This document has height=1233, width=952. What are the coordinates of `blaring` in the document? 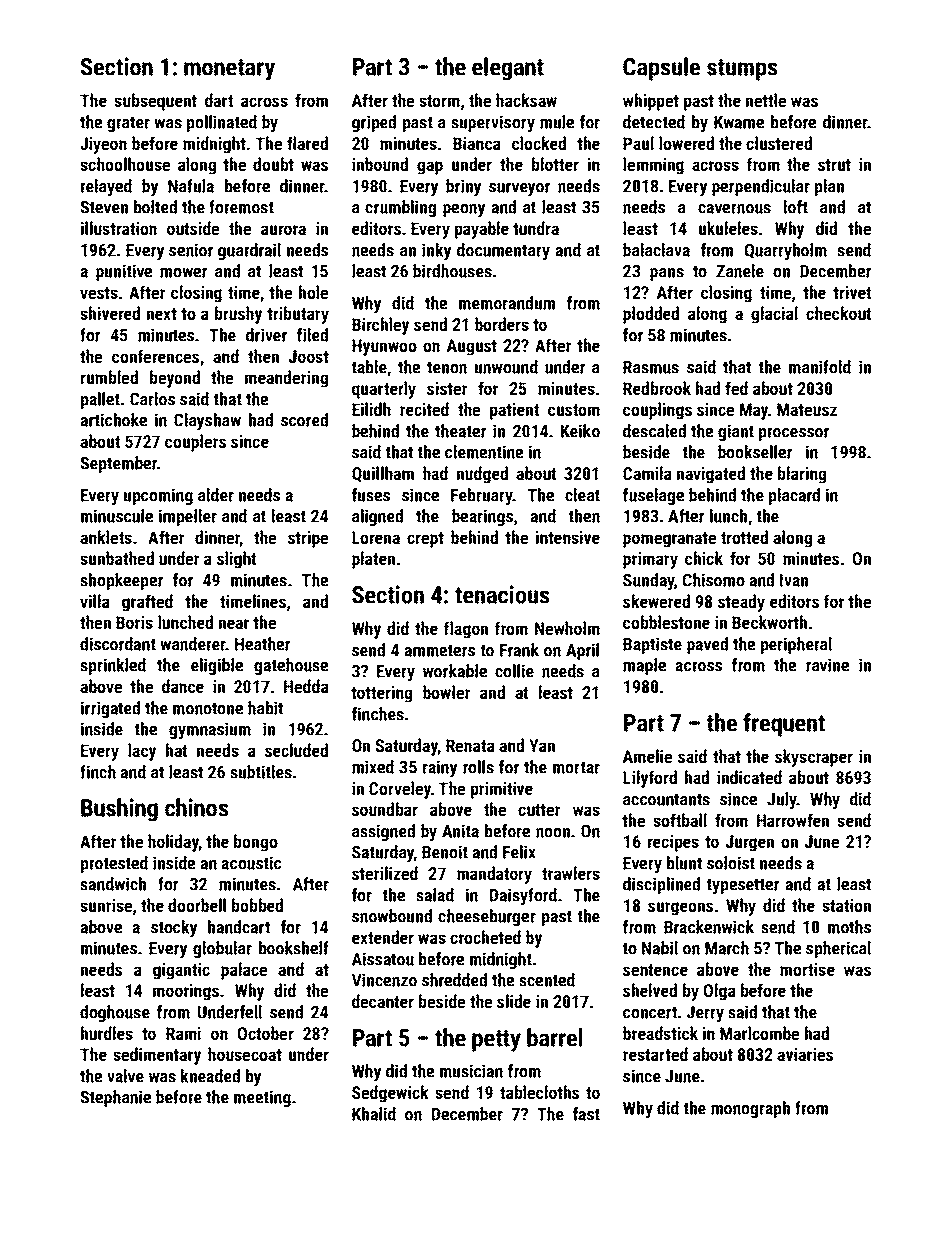 It's located at (802, 475).
